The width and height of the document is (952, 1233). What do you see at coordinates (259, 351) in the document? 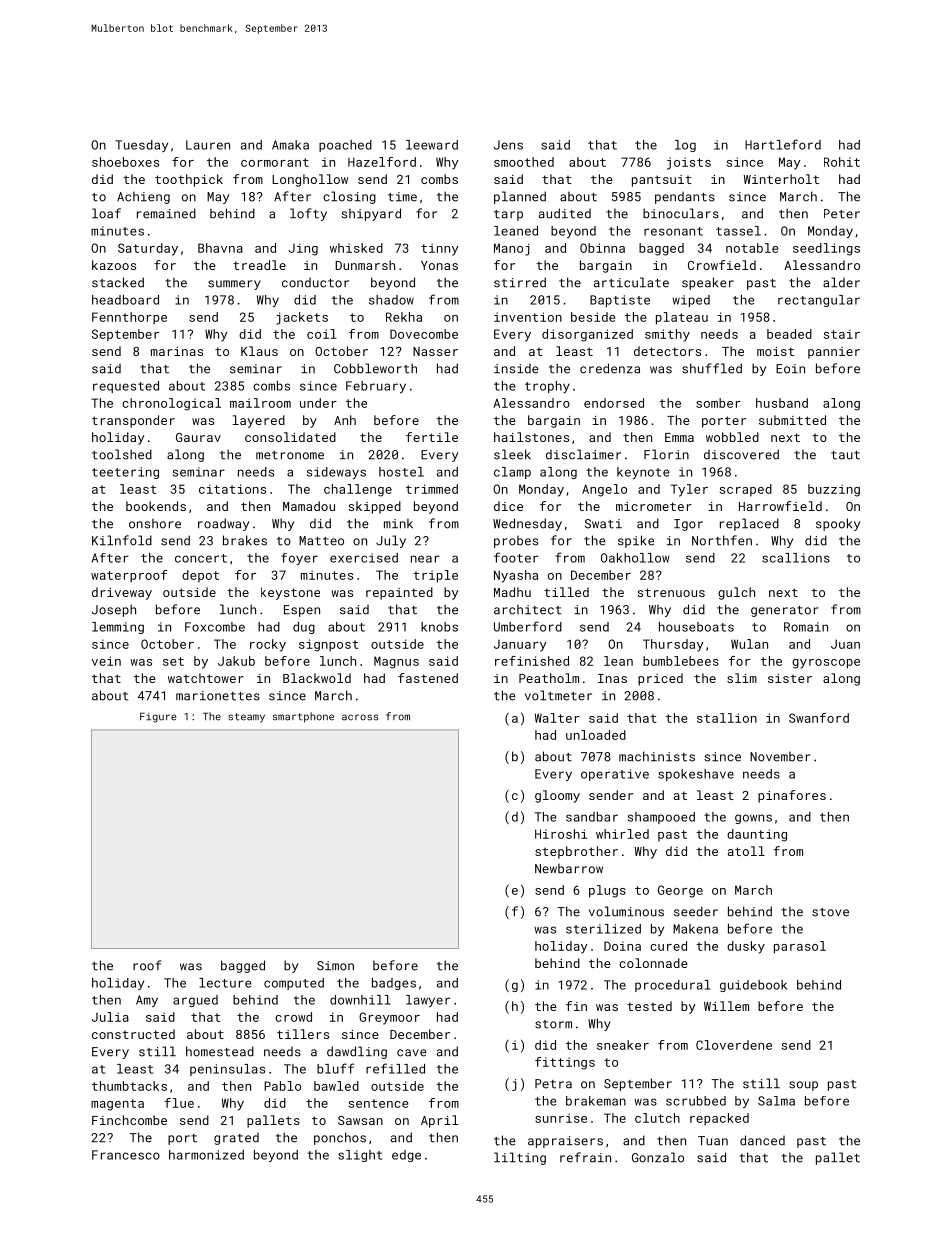
I see `Klaus` at bounding box center [259, 351].
